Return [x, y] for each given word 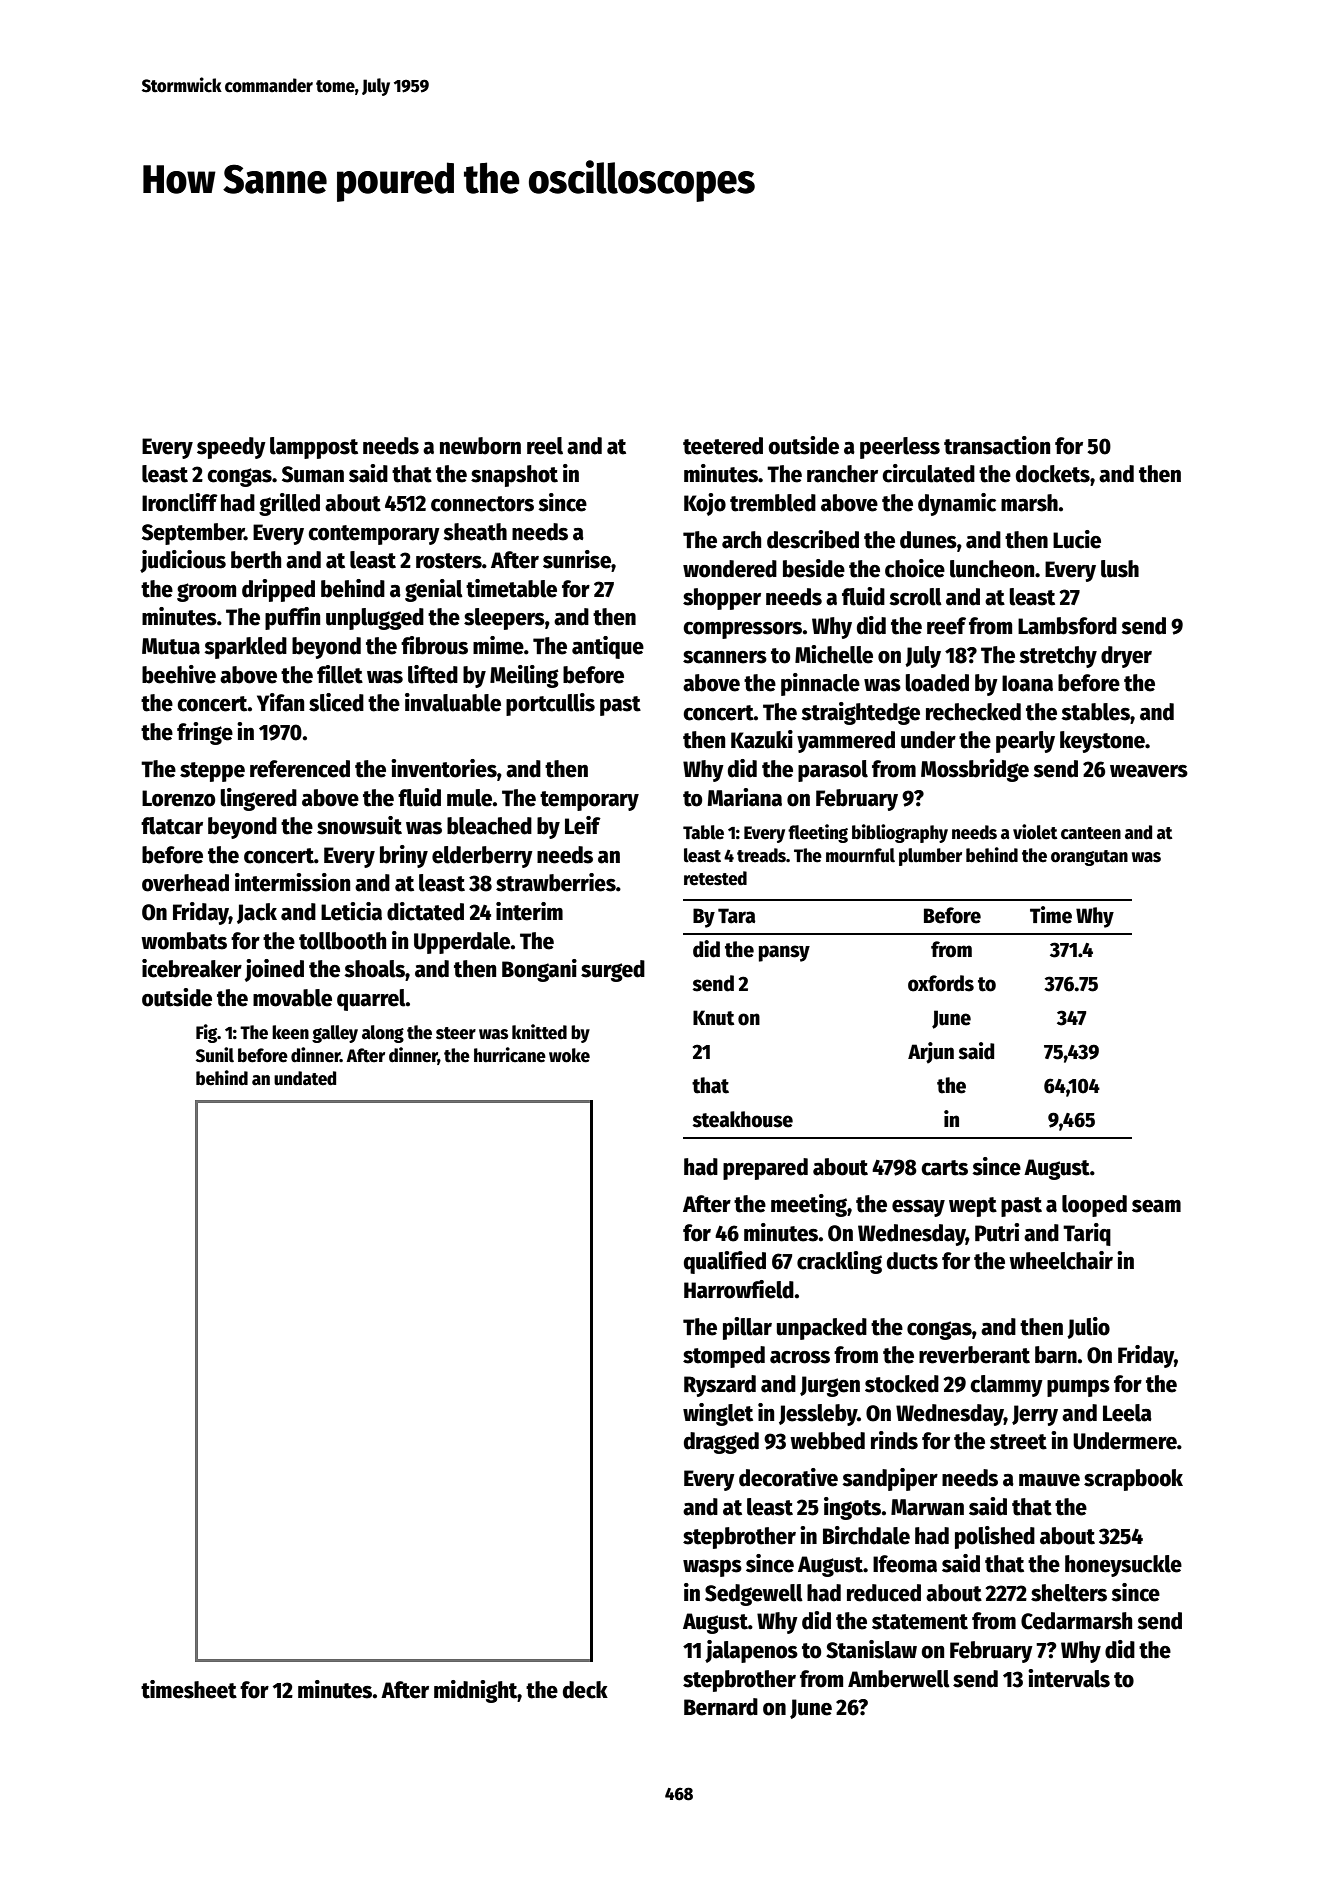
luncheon [992, 569]
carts [944, 1168]
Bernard [721, 1707]
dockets [1053, 474]
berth [256, 560]
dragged [721, 1443]
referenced [300, 769]
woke [569, 1055]
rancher [842, 474]
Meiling [524, 676]
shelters [1069, 1593]
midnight [476, 1691]
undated [305, 1078]
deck [585, 1690]
